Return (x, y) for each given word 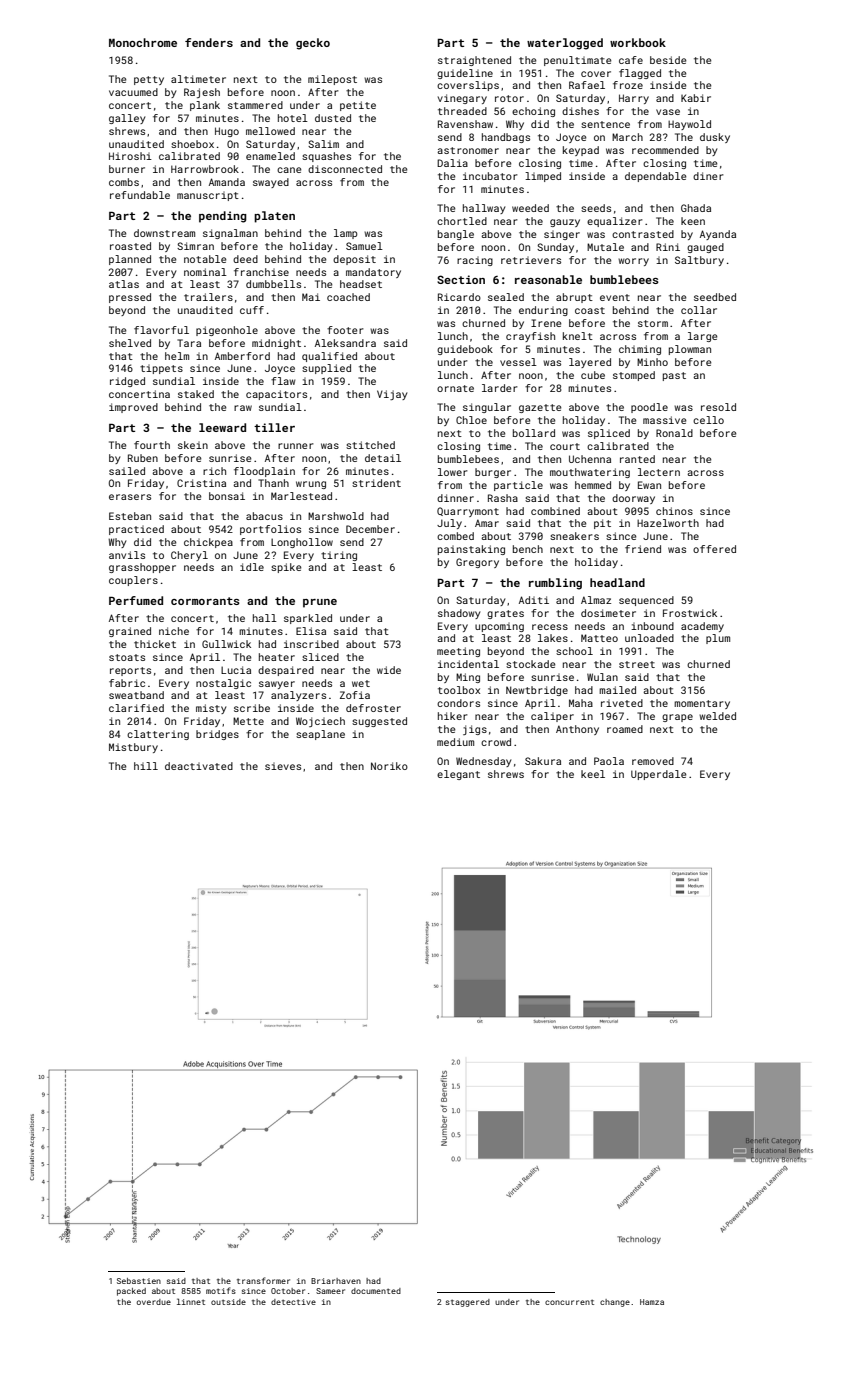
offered (714, 549)
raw (243, 408)
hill (146, 766)
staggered (468, 1303)
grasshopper (142, 568)
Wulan (602, 677)
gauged (705, 248)
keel (593, 774)
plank (205, 106)
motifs (221, 1290)
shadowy (459, 614)
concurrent (569, 1302)
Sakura (543, 761)
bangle (456, 235)
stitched (370, 445)
